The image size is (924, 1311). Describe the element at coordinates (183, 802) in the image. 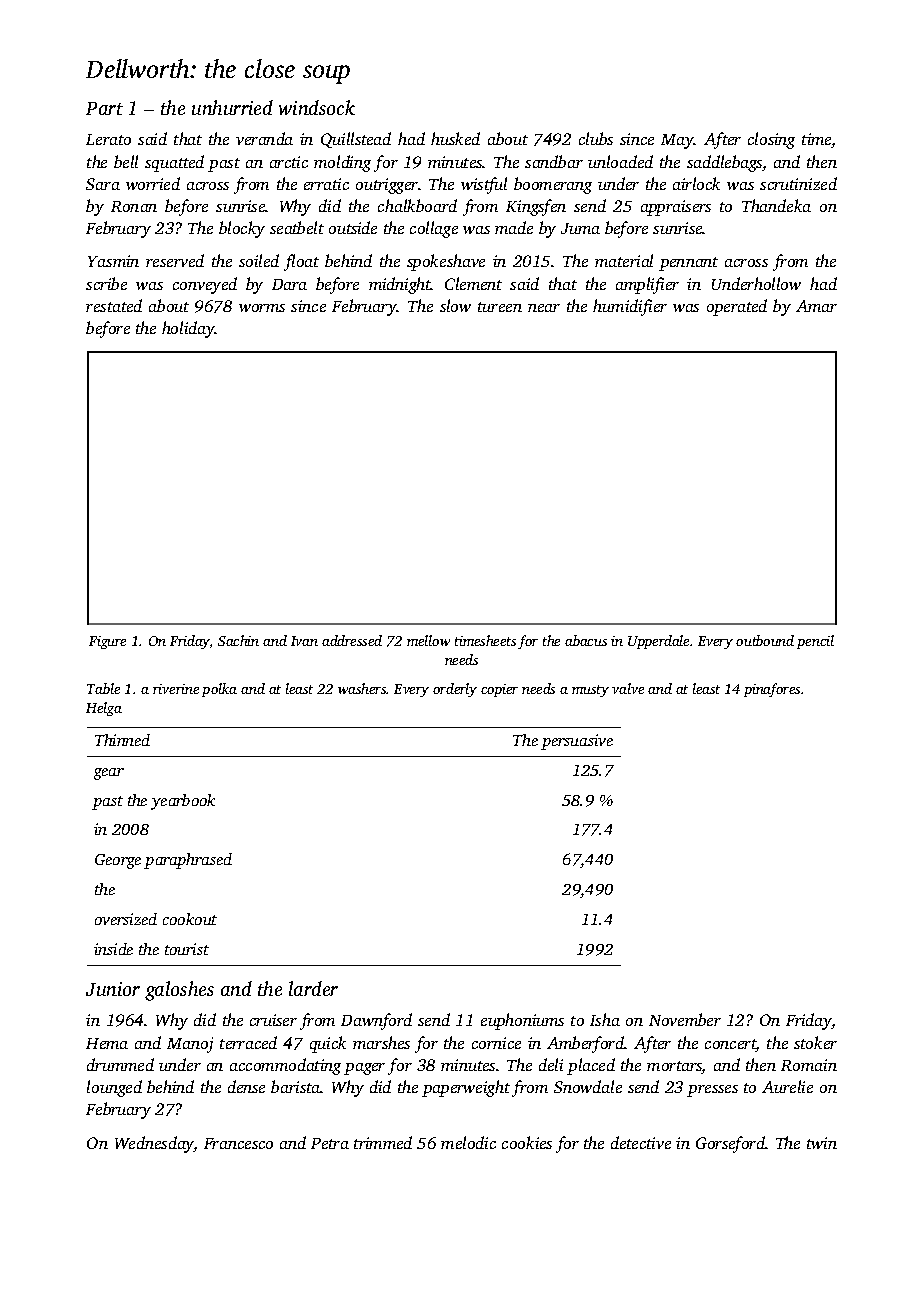

I see `yearbook` at that location.
